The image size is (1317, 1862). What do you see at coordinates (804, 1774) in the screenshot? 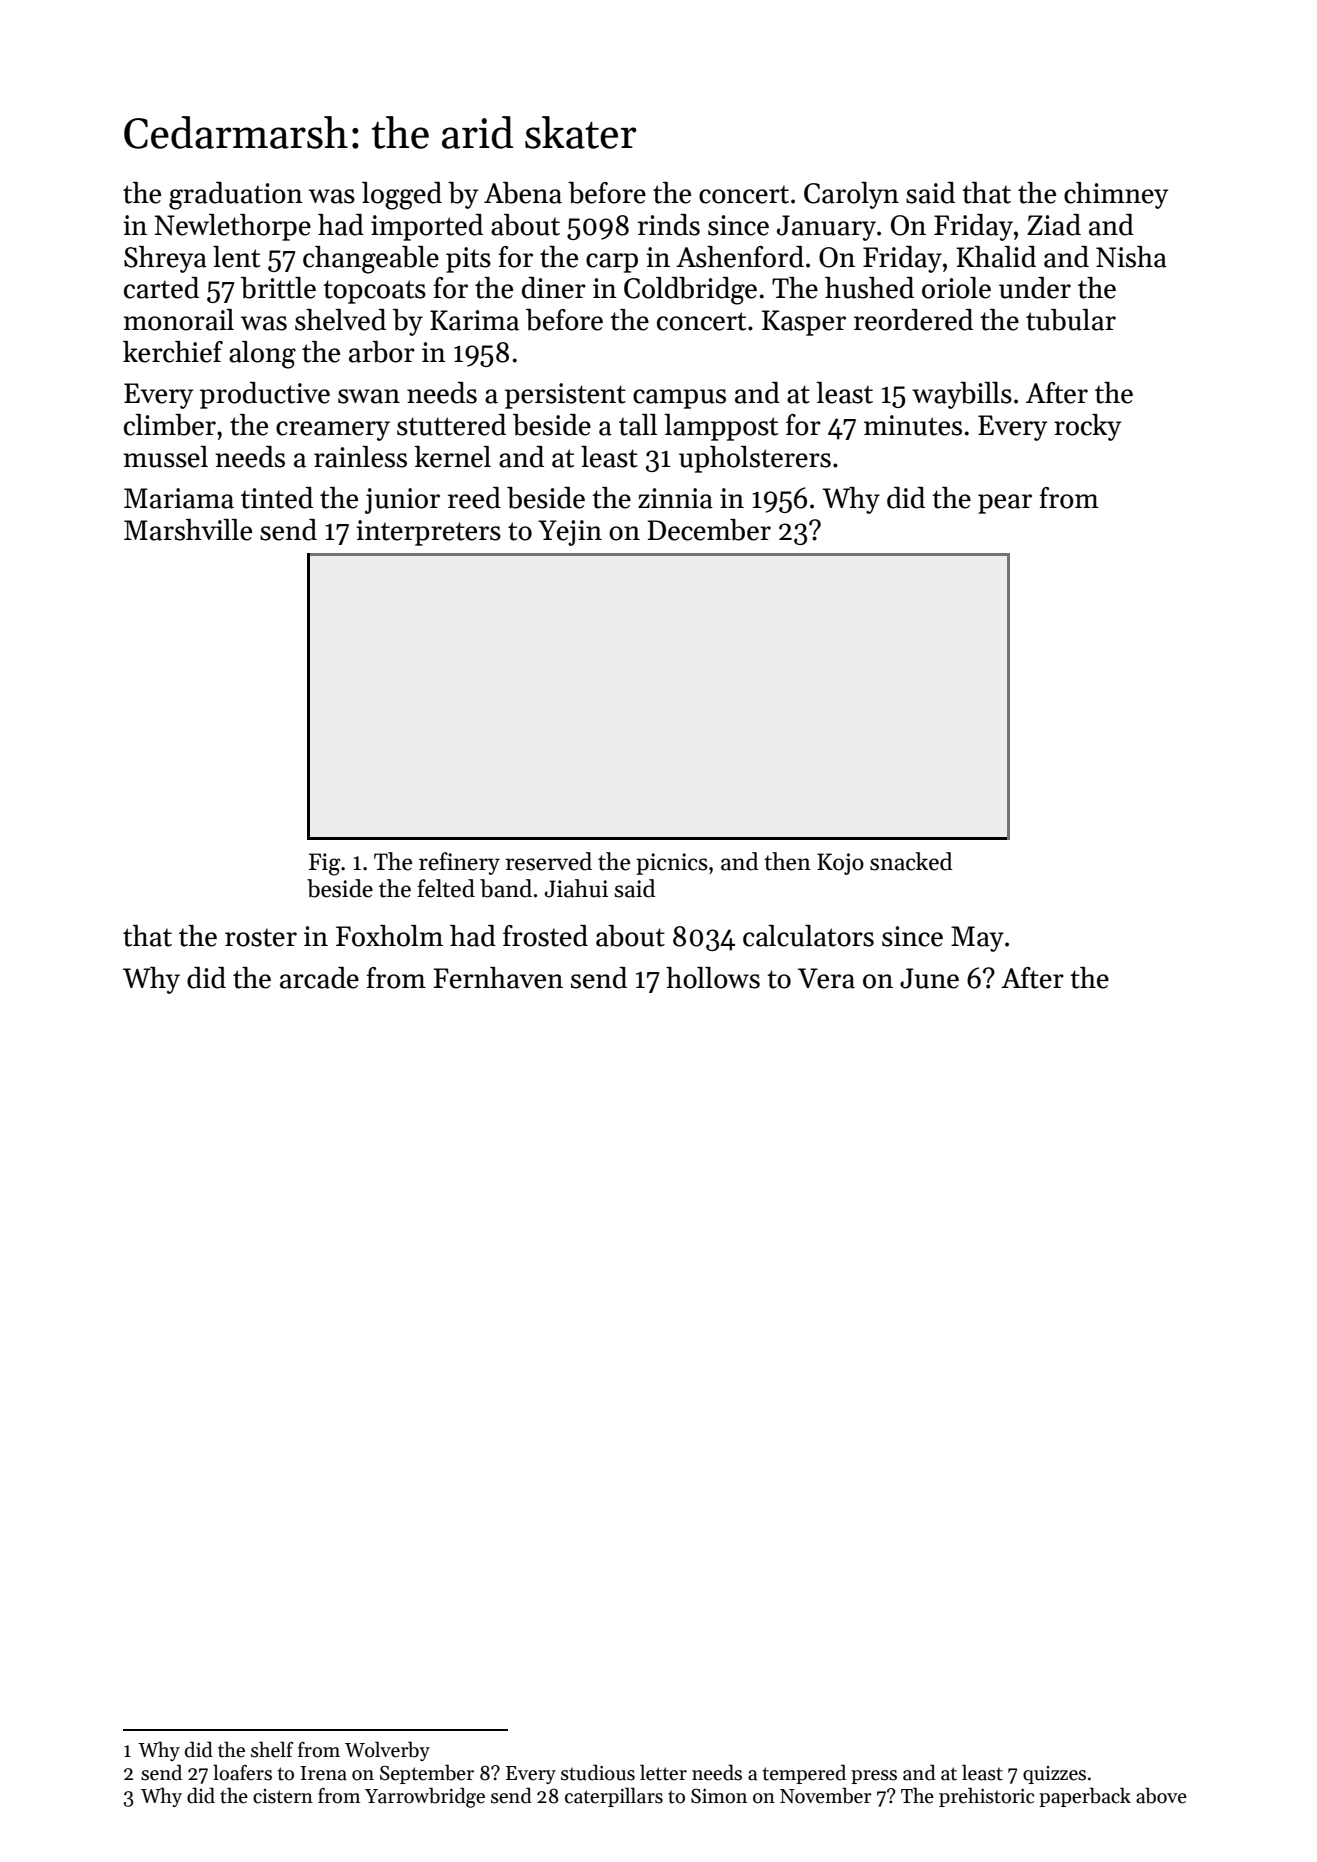
I see `tempered` at bounding box center [804, 1774].
